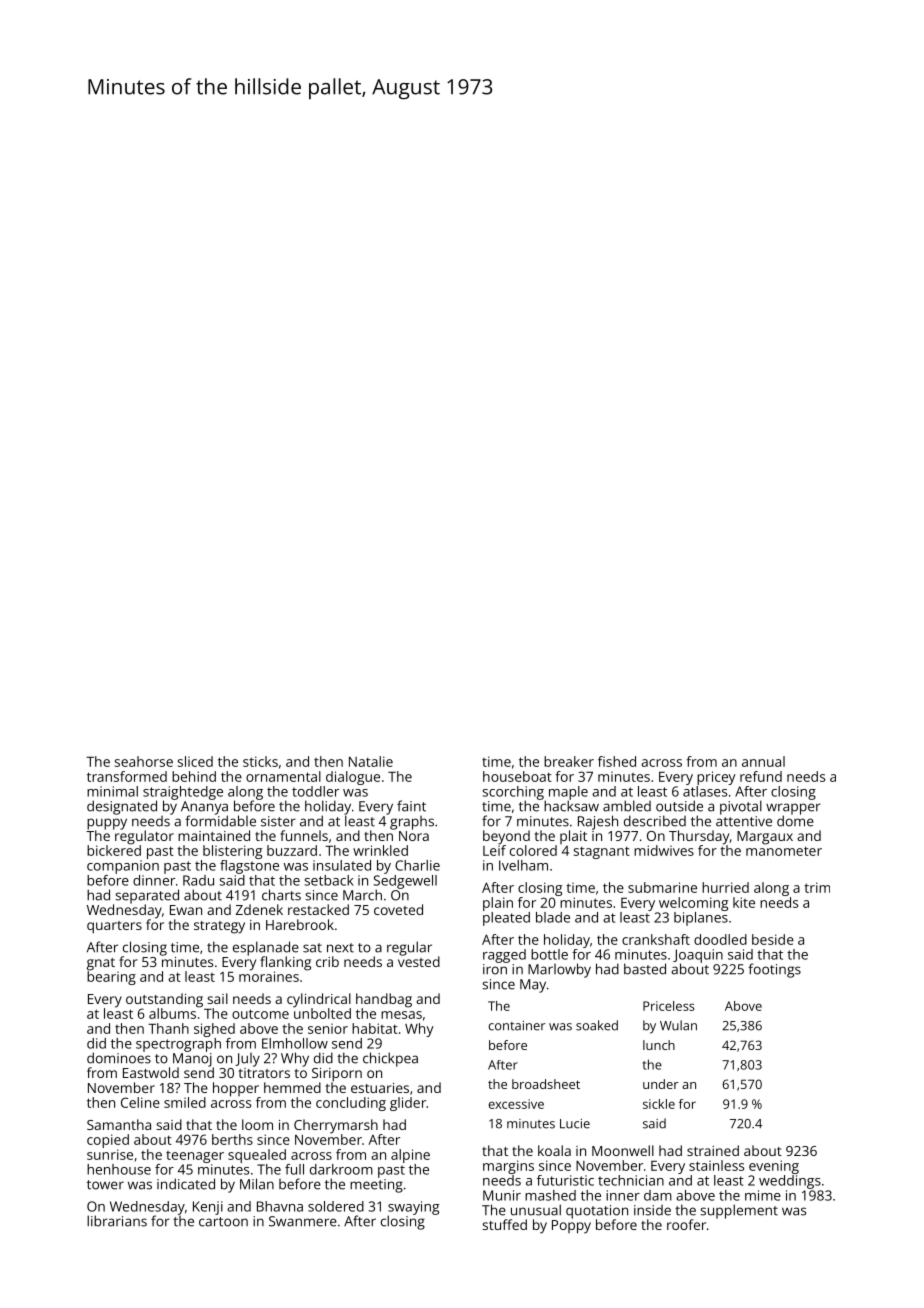 Image resolution: width=924 pixels, height=1308 pixels. Describe the element at coordinates (260, 761) in the screenshot. I see `sticks` at that location.
